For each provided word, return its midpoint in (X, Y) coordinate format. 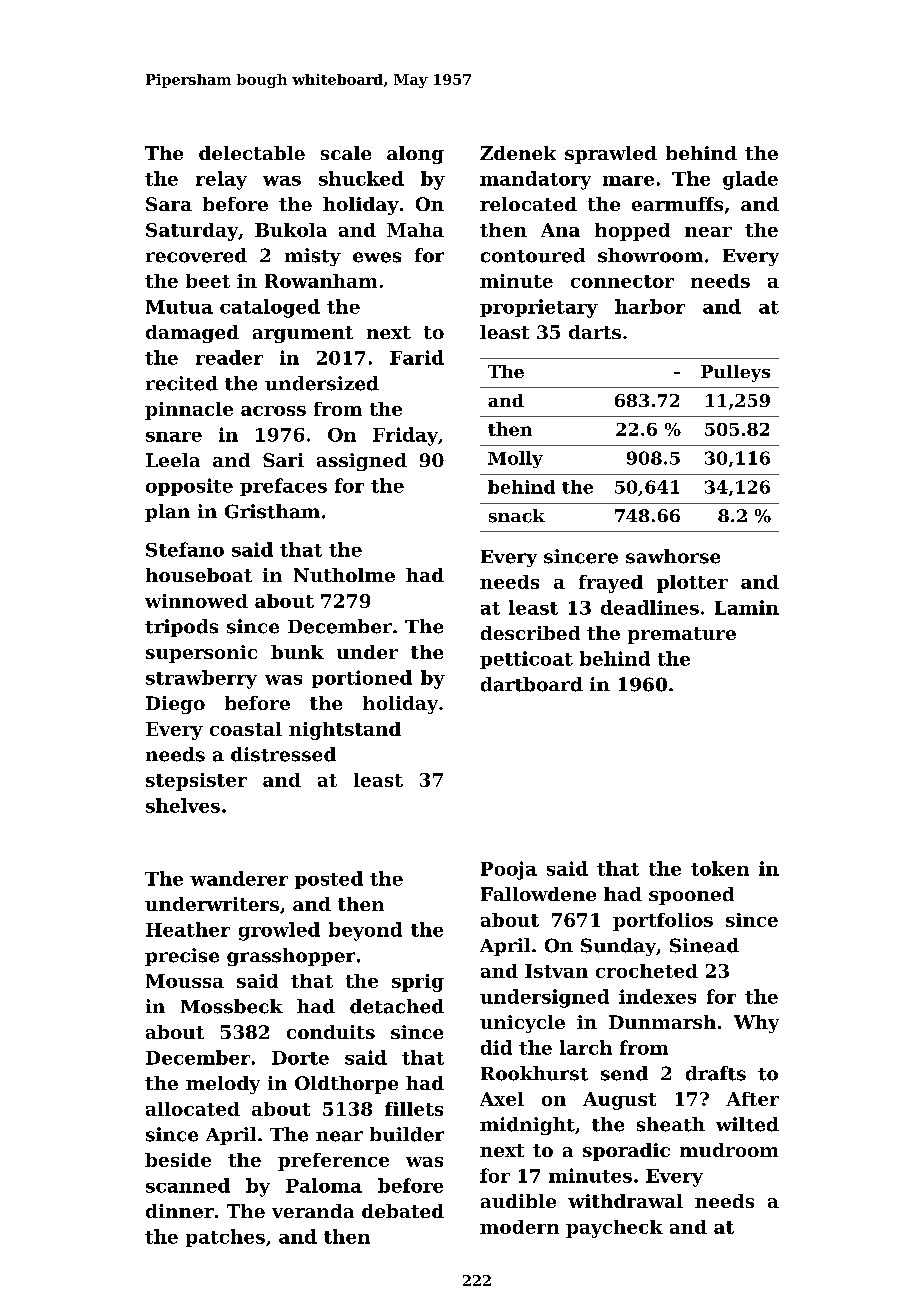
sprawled (611, 155)
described (530, 633)
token (720, 868)
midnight (527, 1126)
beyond (365, 931)
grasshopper (291, 957)
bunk (297, 652)
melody (223, 1085)
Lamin (747, 607)
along (415, 155)
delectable (252, 153)
